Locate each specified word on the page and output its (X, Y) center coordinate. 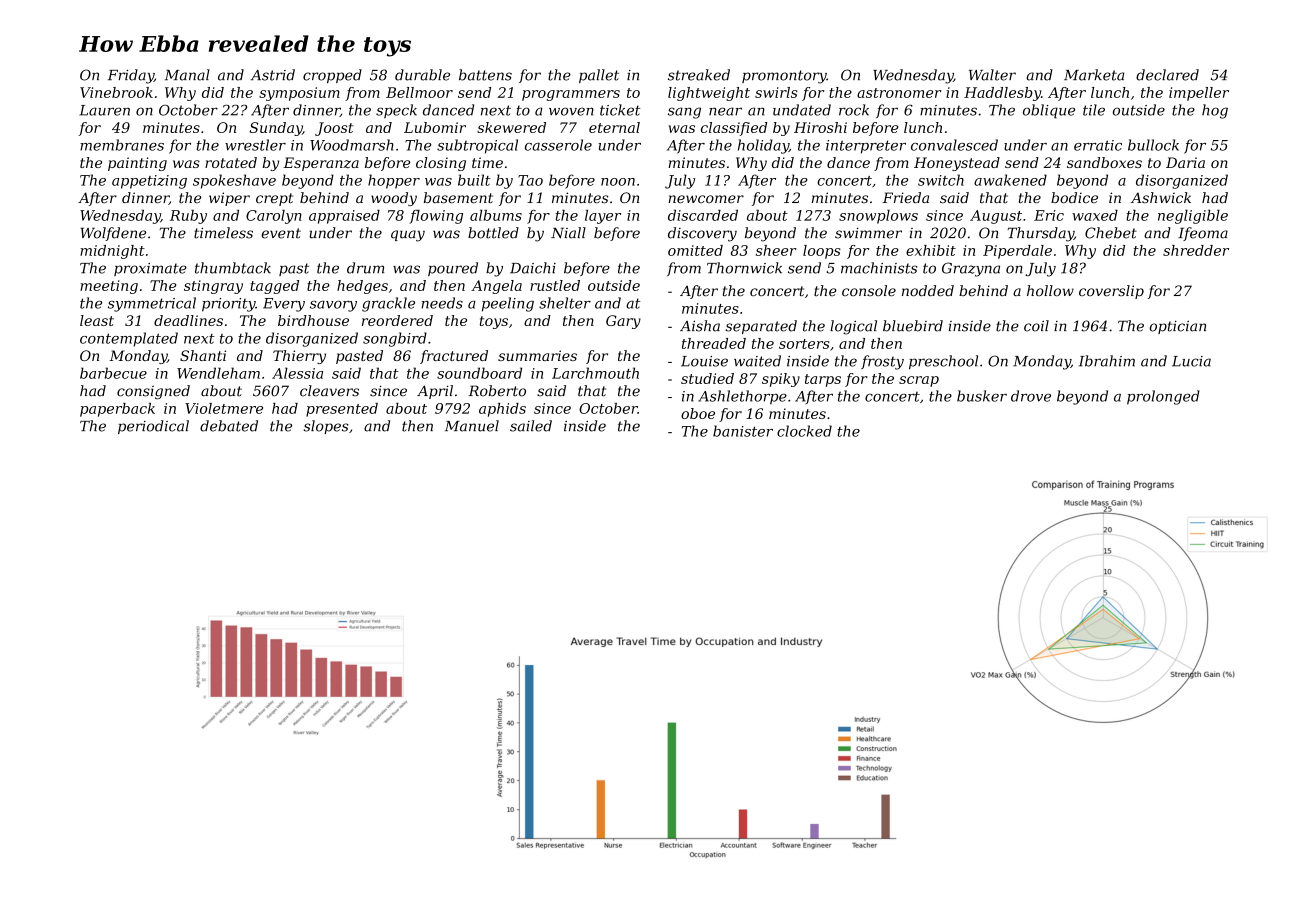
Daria (1185, 162)
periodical (153, 427)
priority (228, 305)
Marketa (1094, 75)
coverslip (1111, 292)
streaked (699, 75)
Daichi (533, 268)
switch (941, 180)
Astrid (273, 75)
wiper (229, 199)
